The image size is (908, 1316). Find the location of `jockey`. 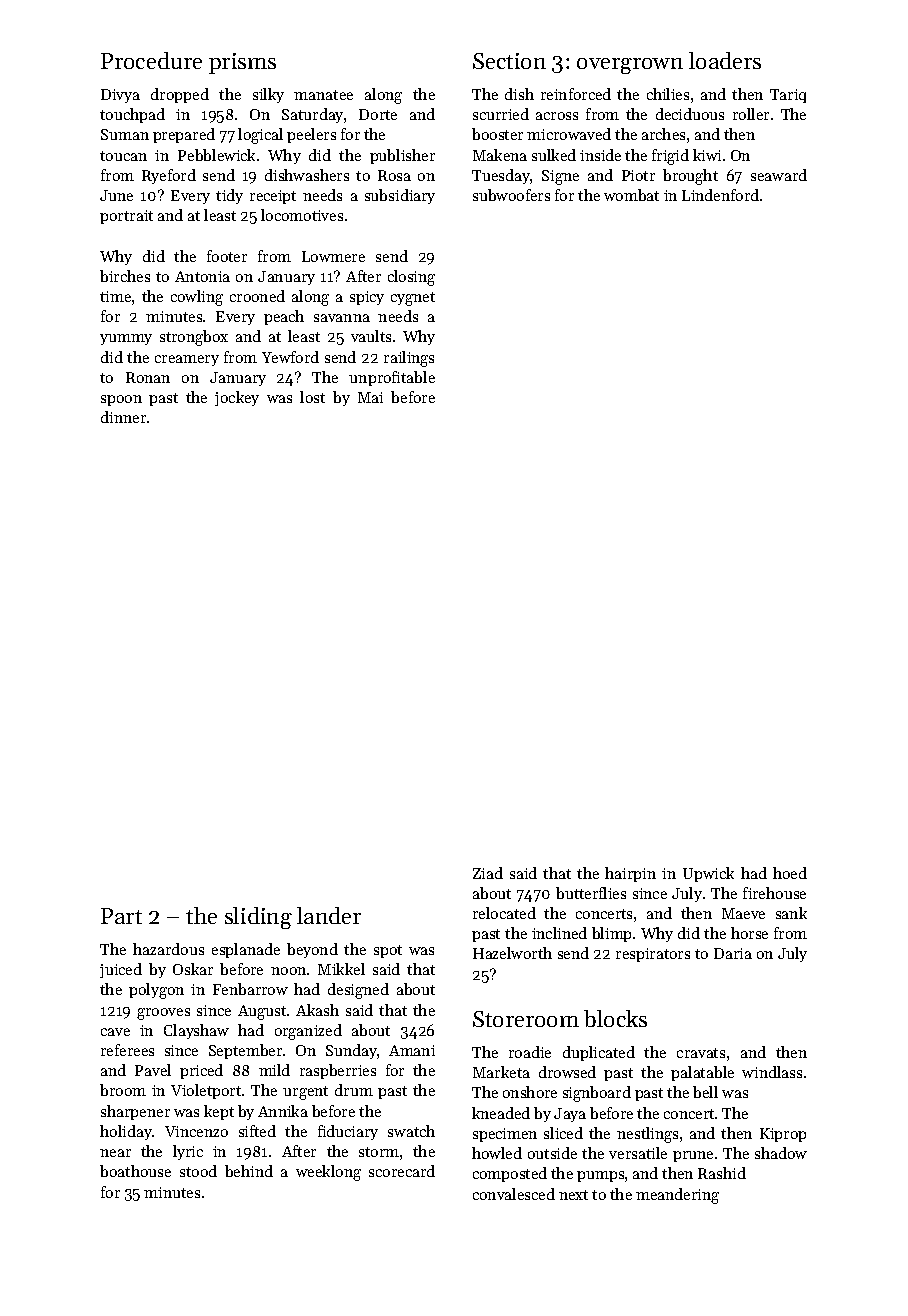

jockey is located at coordinates (237, 398).
